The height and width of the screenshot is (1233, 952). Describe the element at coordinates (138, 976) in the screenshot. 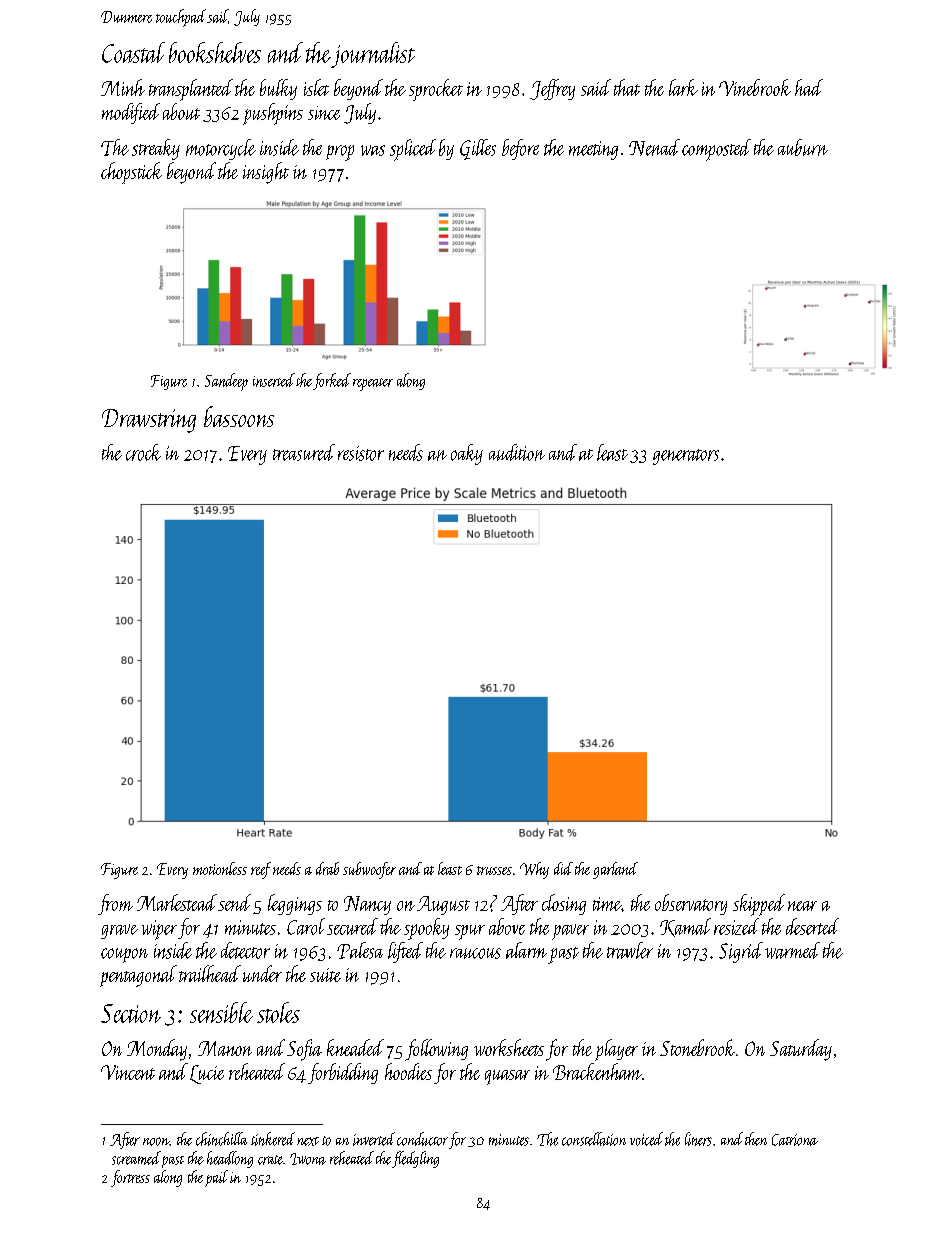

I see `pentagonal` at that location.
